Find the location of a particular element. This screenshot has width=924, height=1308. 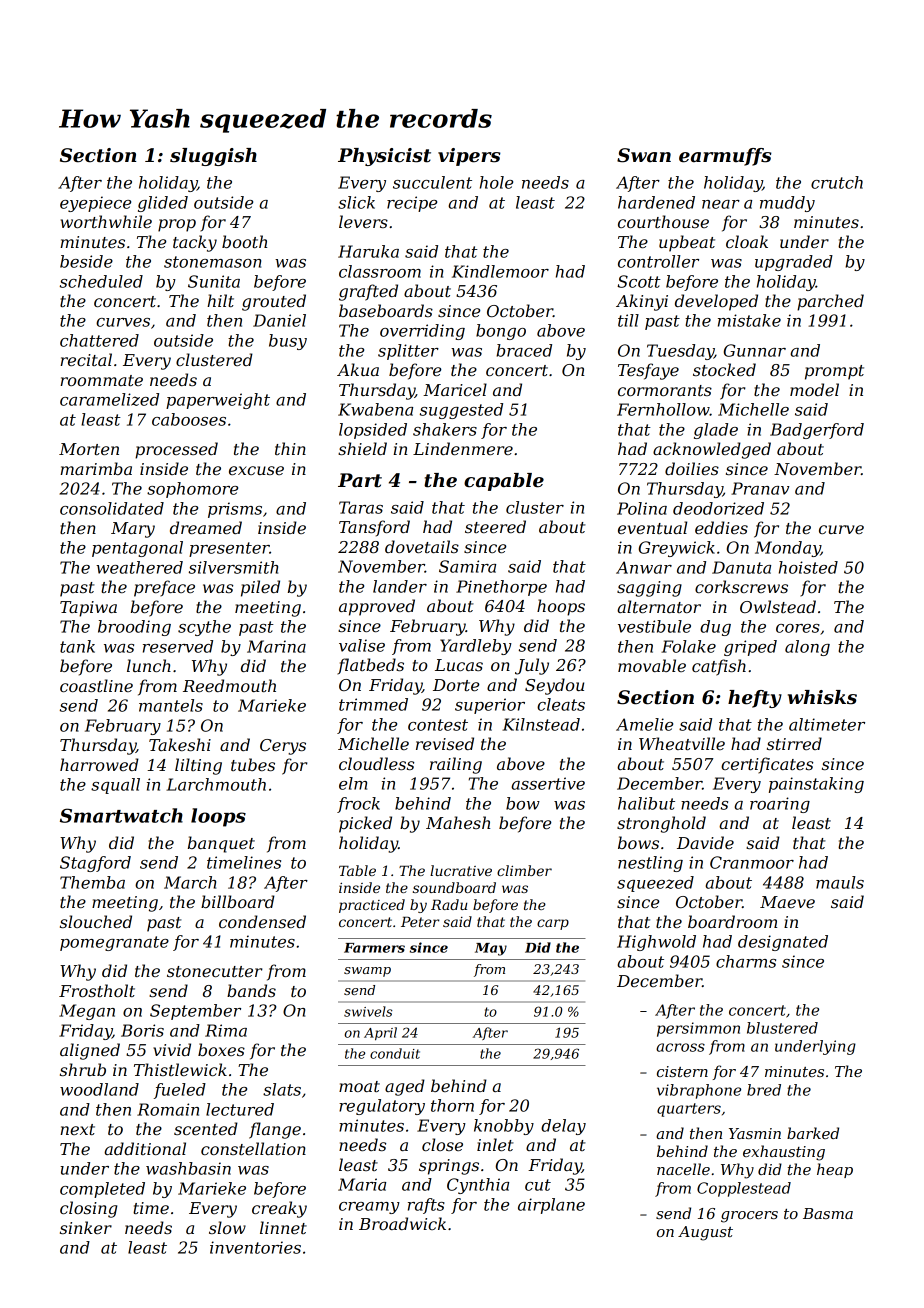

sagging is located at coordinates (649, 589).
